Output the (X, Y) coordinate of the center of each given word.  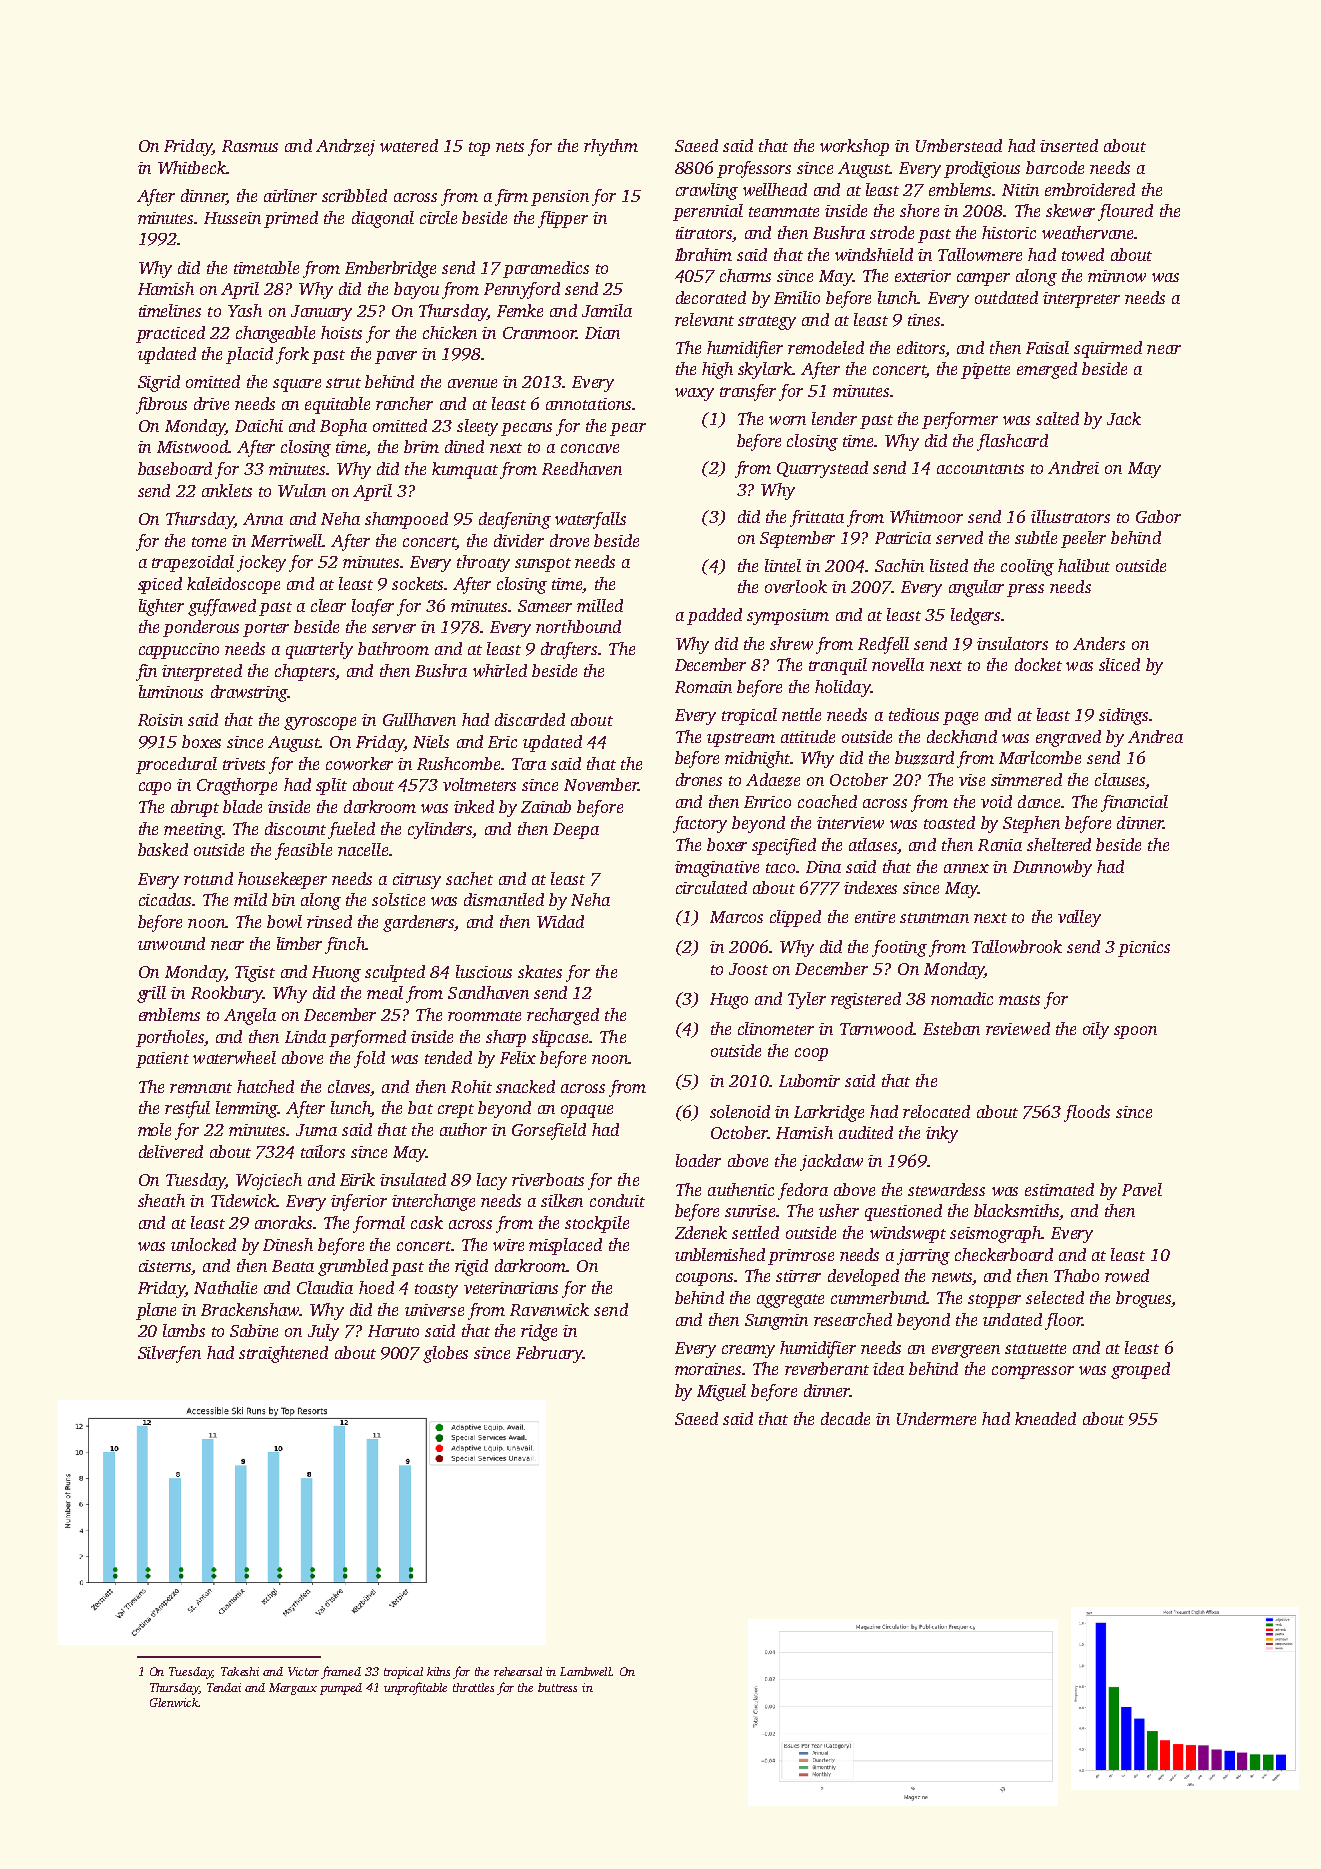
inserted (1069, 145)
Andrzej (345, 147)
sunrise (750, 1211)
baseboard (175, 468)
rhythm (611, 147)
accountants (980, 469)
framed (341, 1672)
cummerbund (879, 1297)
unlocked (203, 1244)
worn (787, 420)
